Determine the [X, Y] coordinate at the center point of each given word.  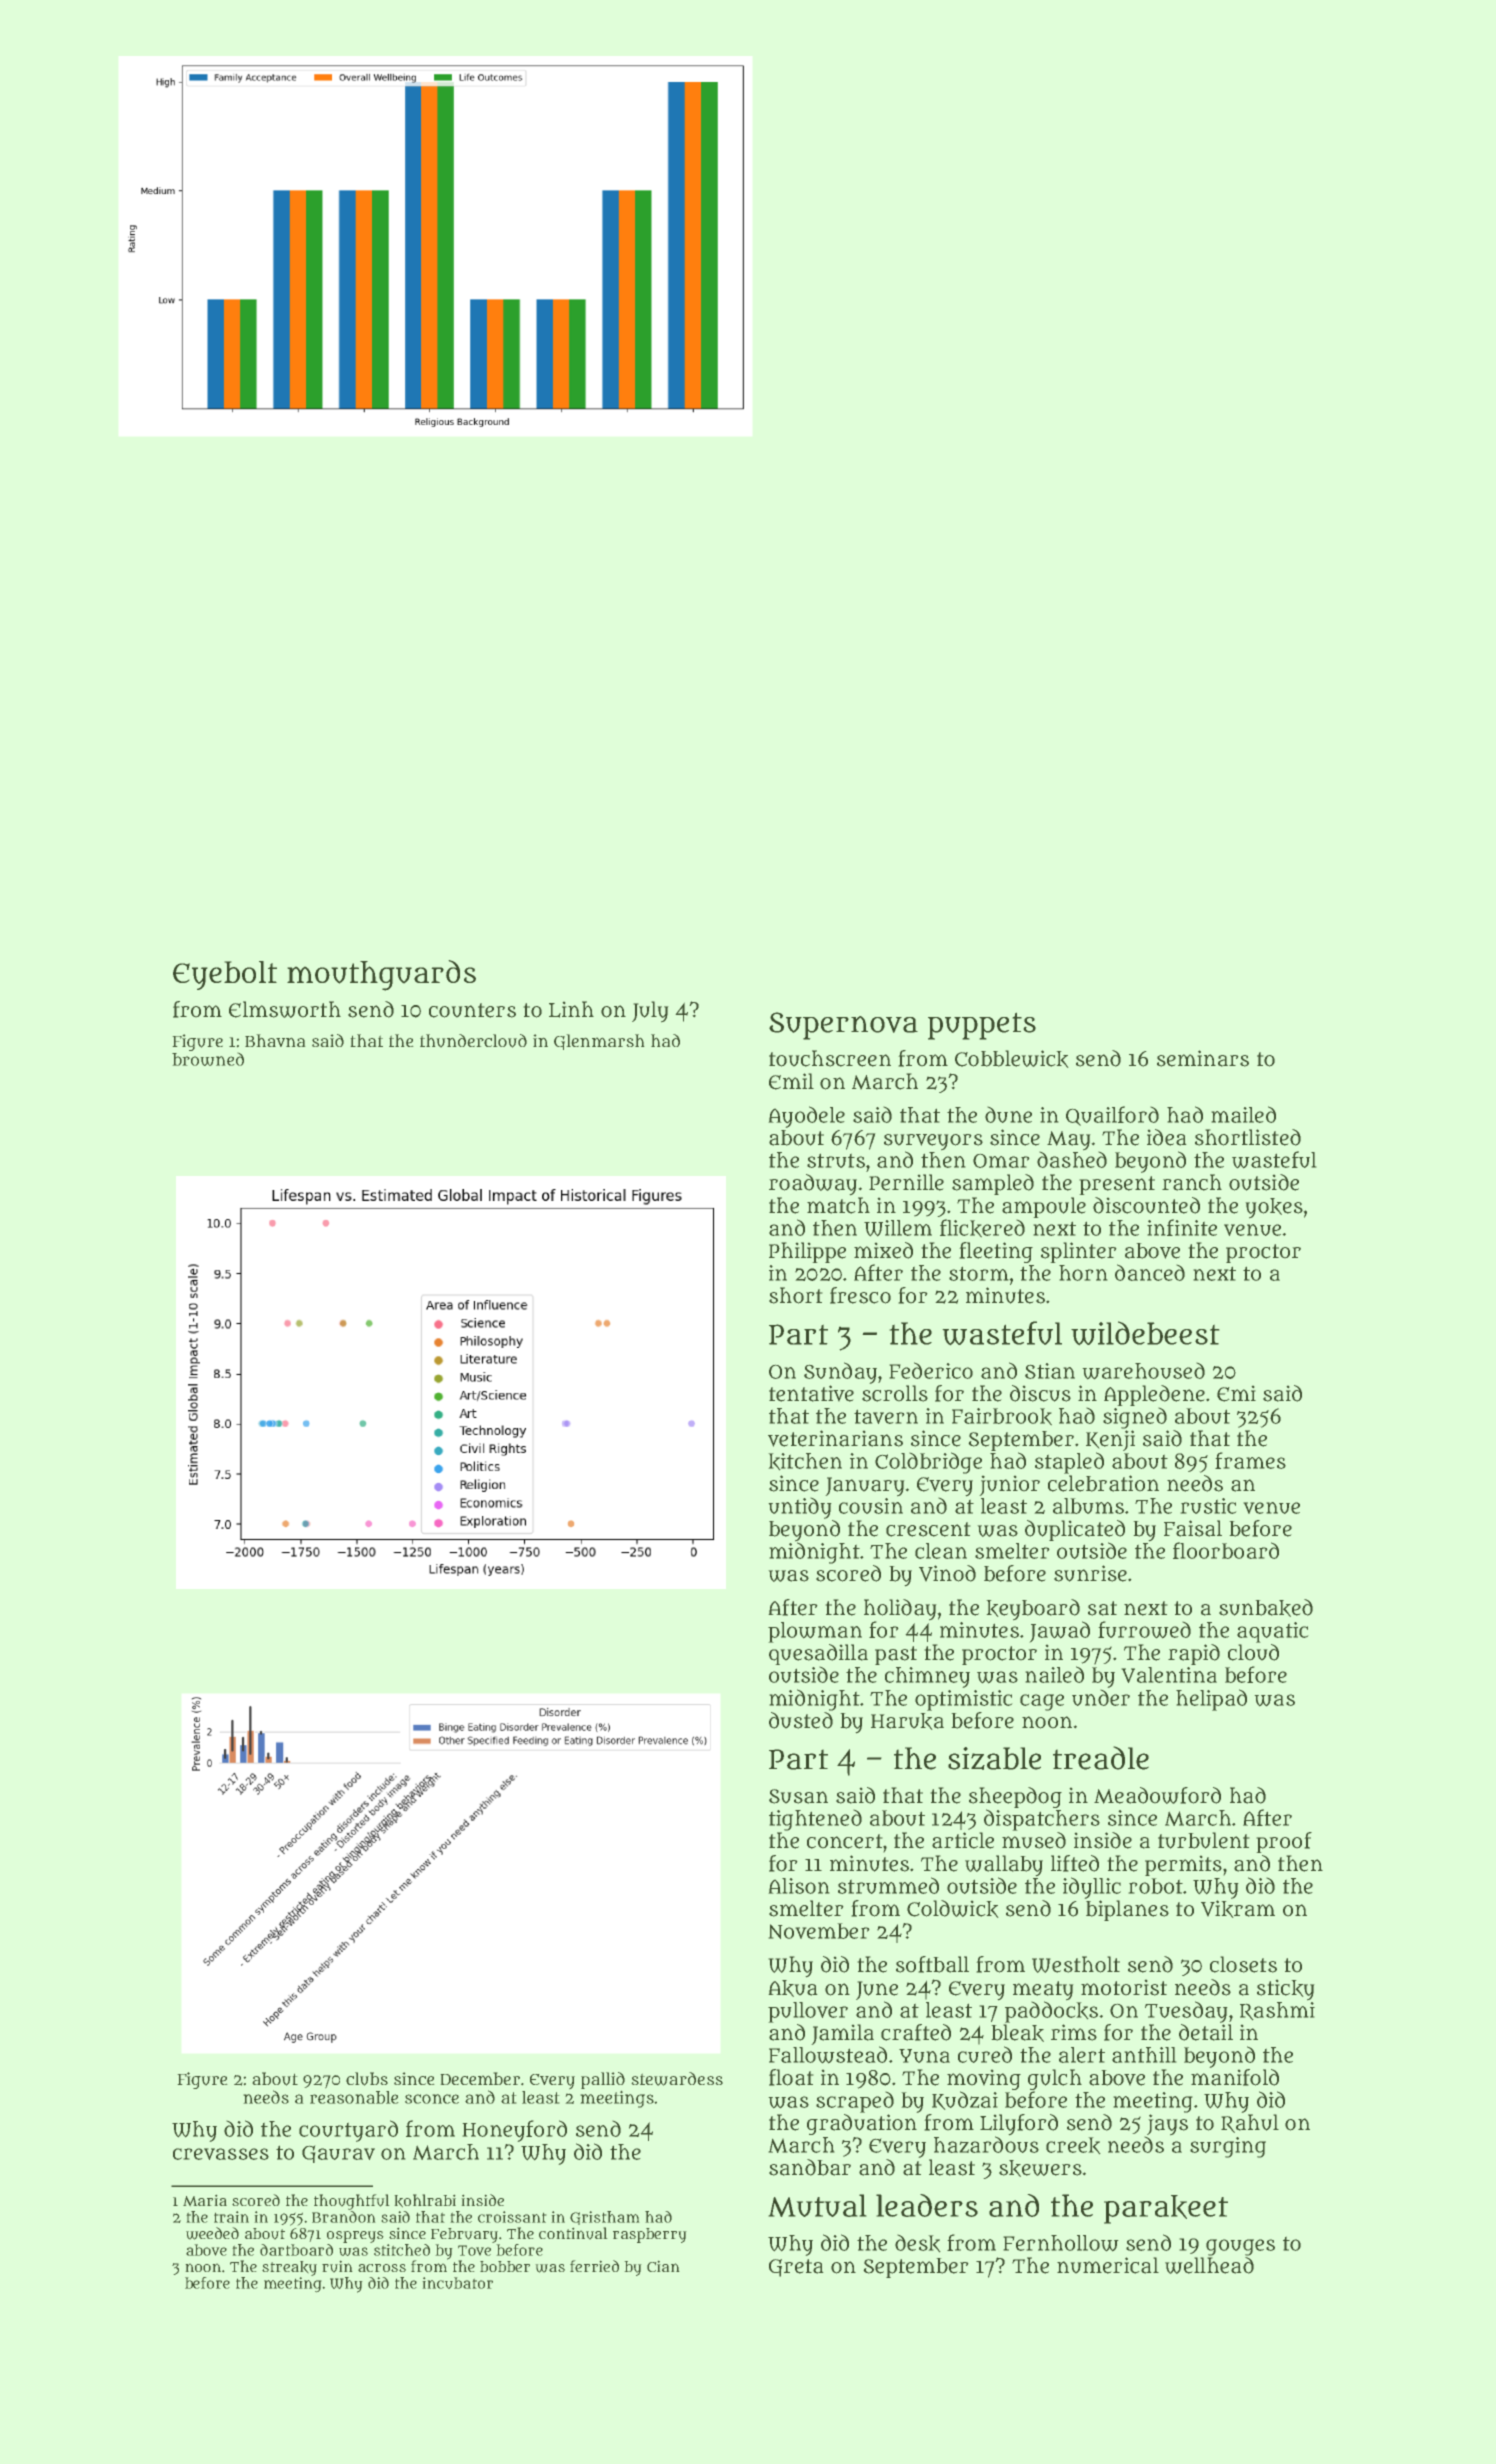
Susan [798, 1796]
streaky [289, 2268]
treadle [1101, 1758]
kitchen [805, 1461]
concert [844, 1841]
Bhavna [275, 1040]
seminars [1203, 1058]
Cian [663, 2266]
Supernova [843, 1026]
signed [1135, 1418]
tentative [811, 1393]
